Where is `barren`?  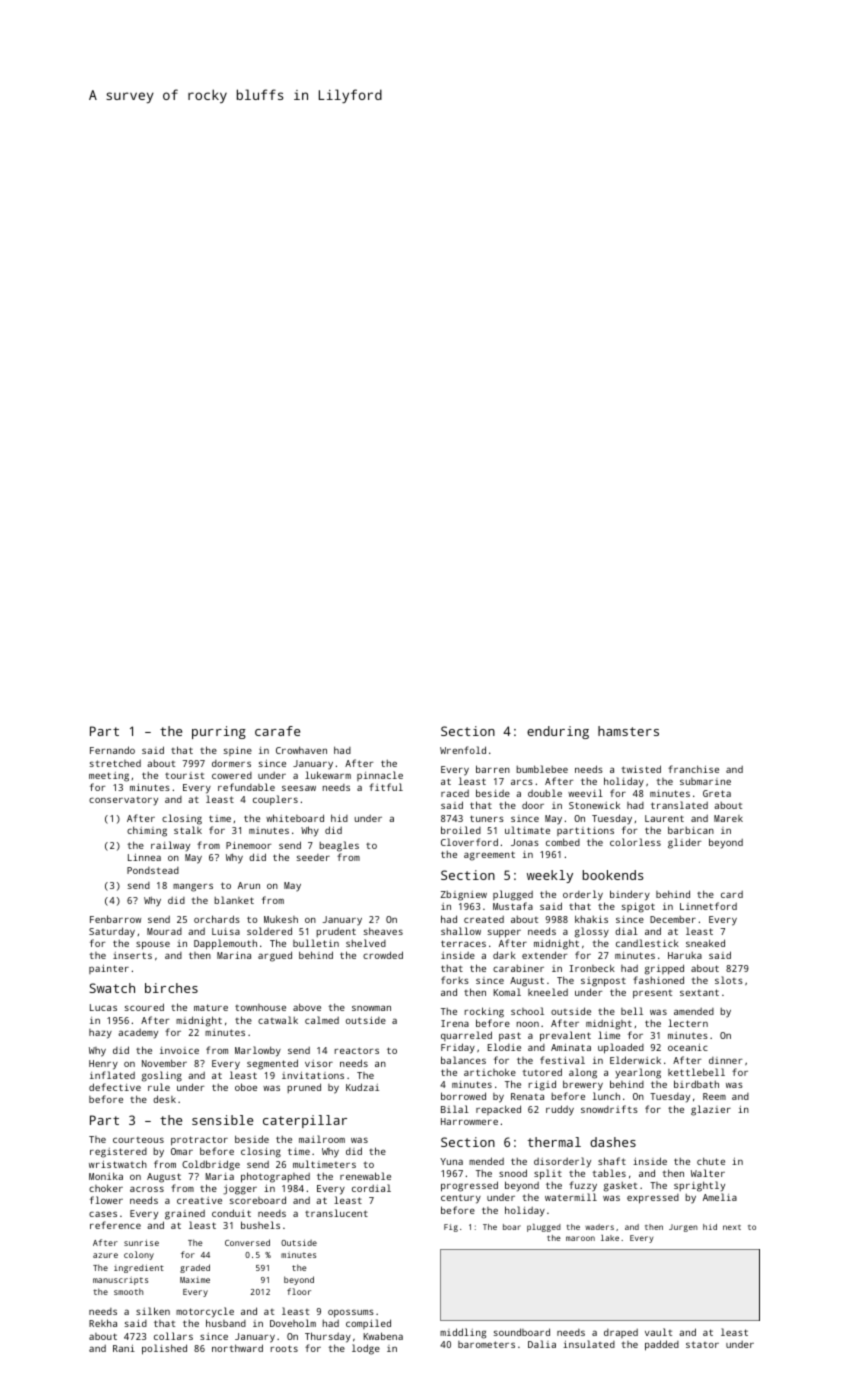 barren is located at coordinates (493, 769).
